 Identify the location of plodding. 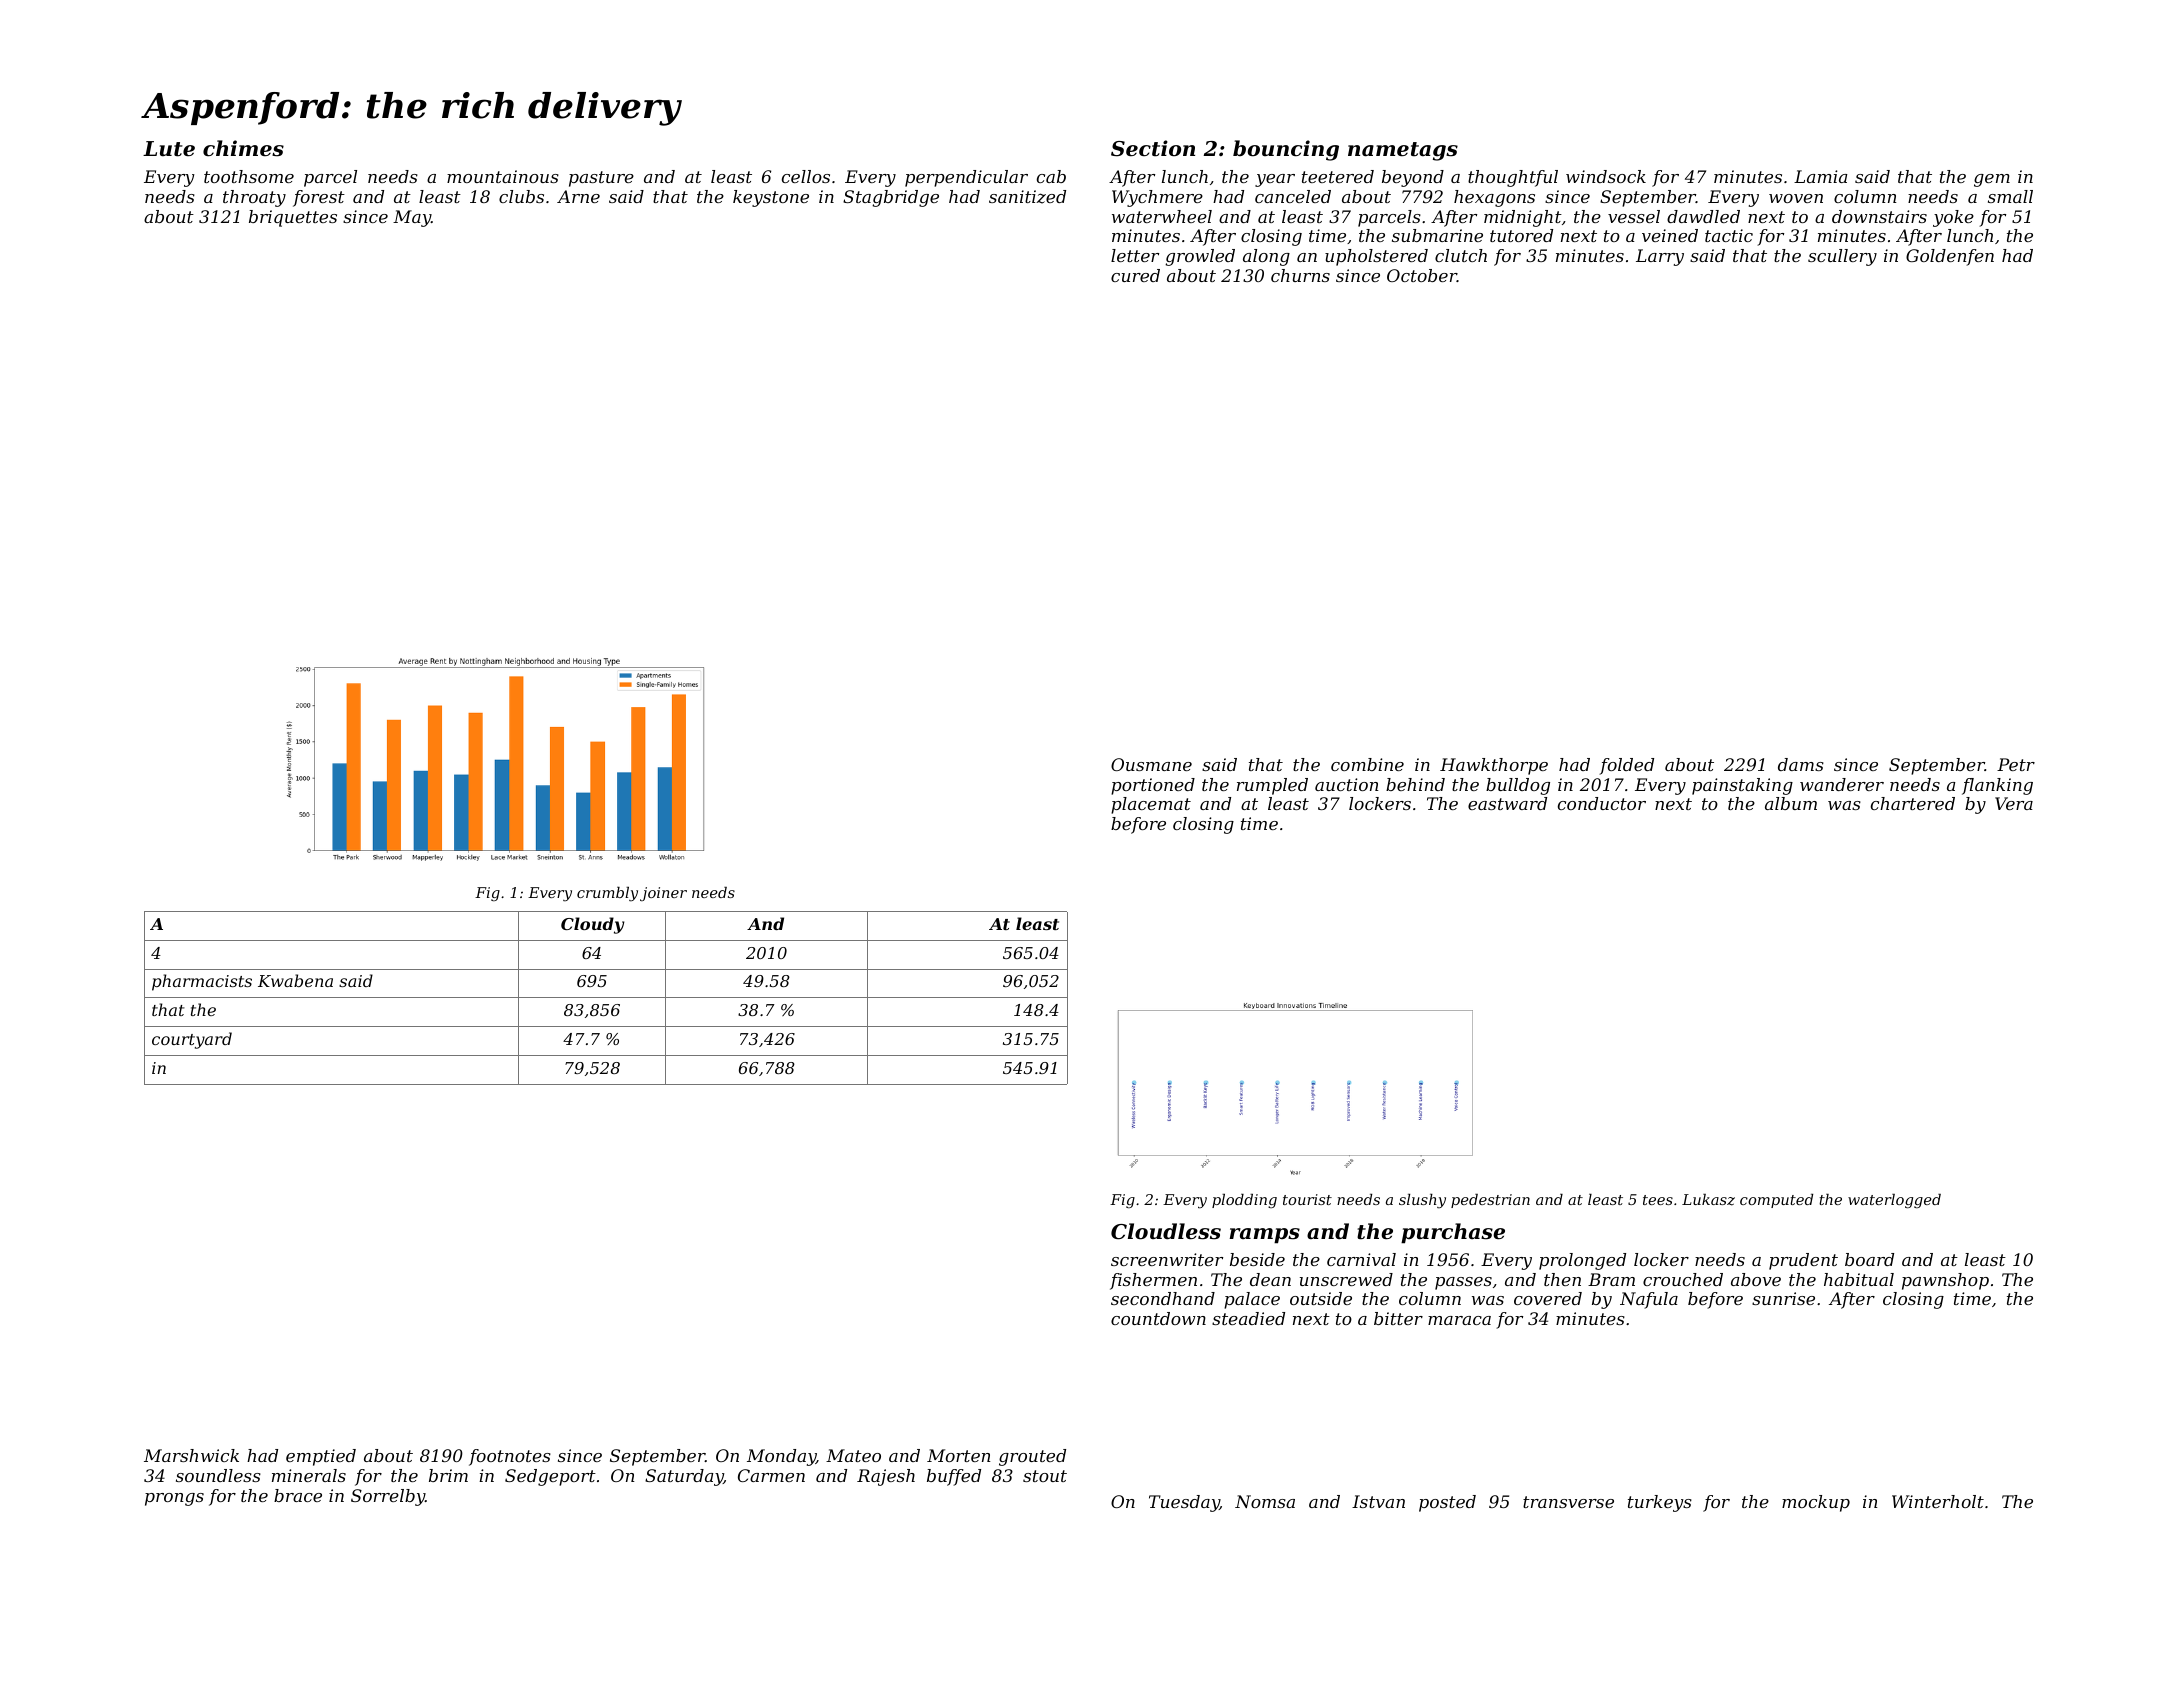
(1244, 1201).
